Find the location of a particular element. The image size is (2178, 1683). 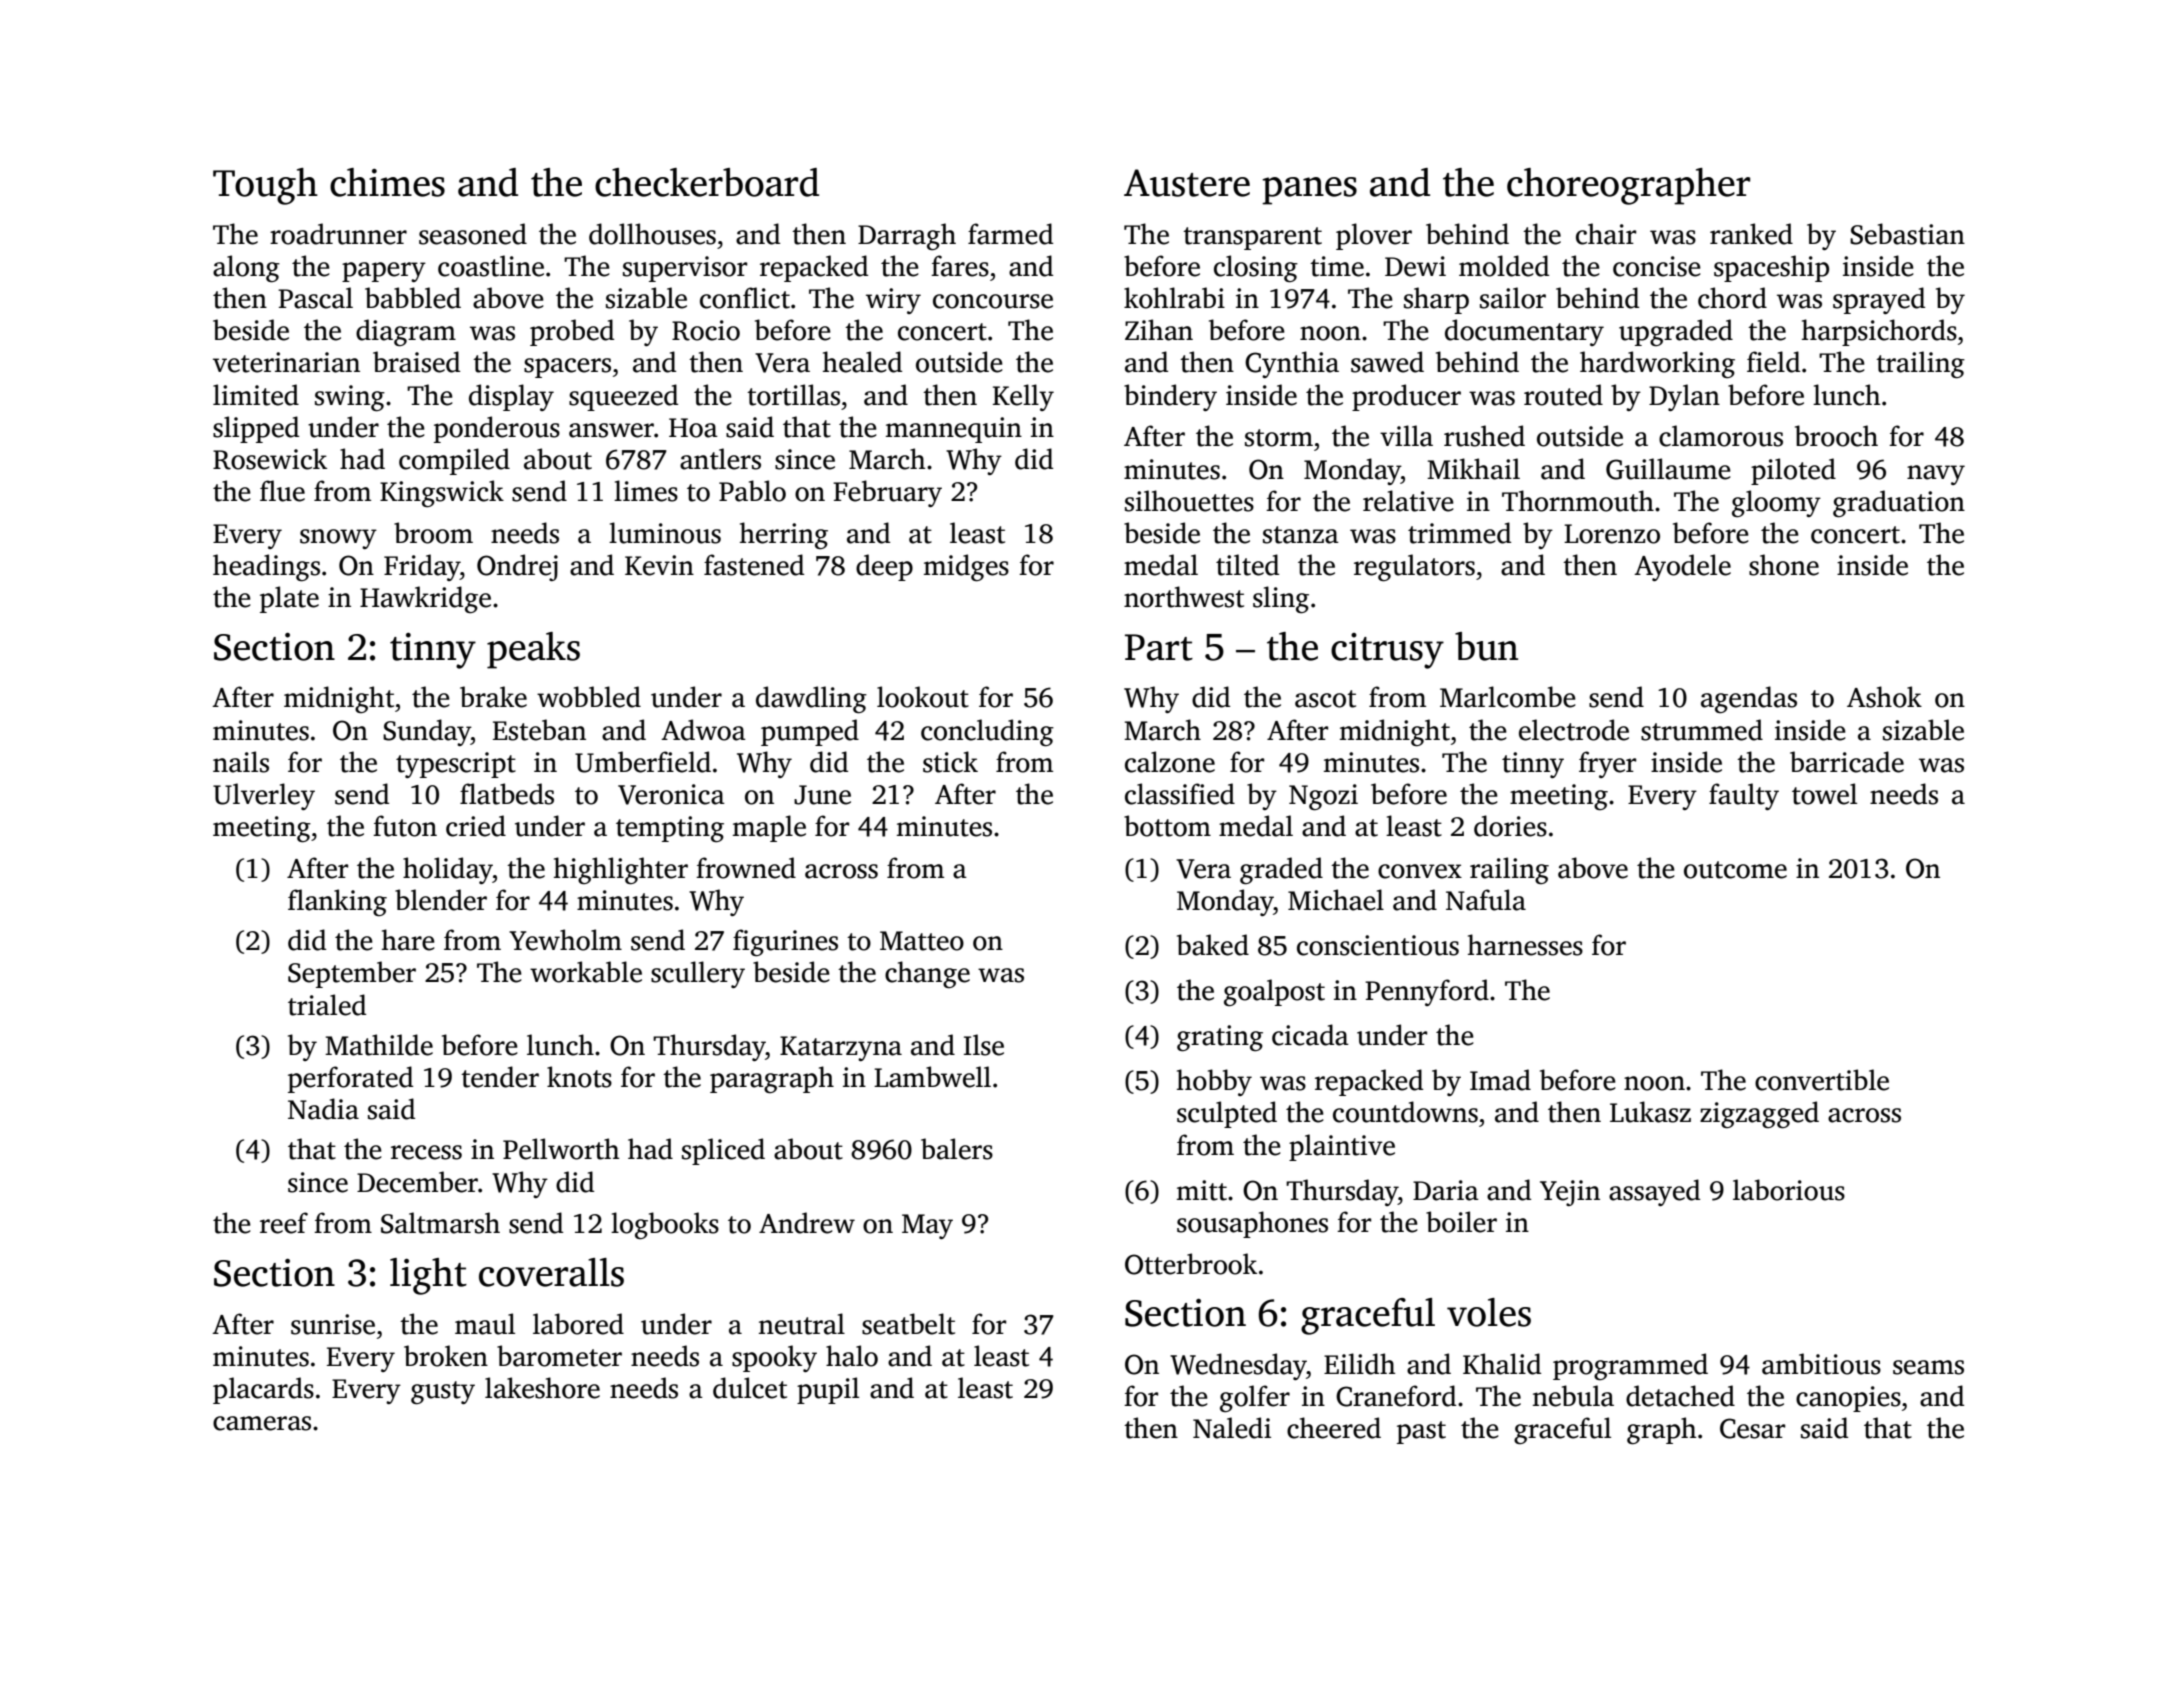

flanking is located at coordinates (337, 902).
